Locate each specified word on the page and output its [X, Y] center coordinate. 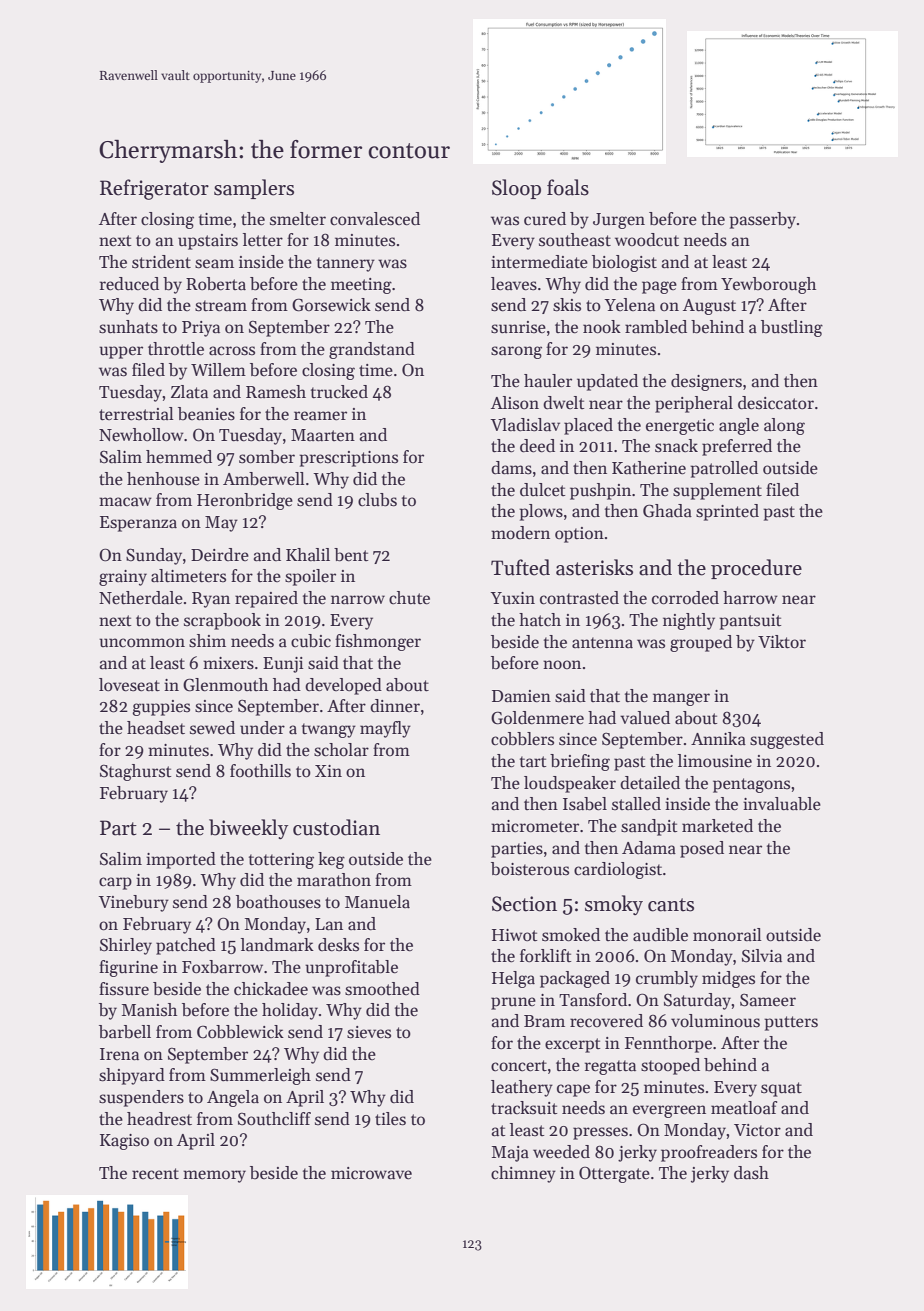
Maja [510, 1154]
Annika [718, 739]
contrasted [579, 598]
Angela [233, 1098]
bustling [792, 328]
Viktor [782, 642]
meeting [361, 286]
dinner [395, 706]
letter [263, 239]
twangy [329, 730]
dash [751, 1173]
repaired [266, 599]
